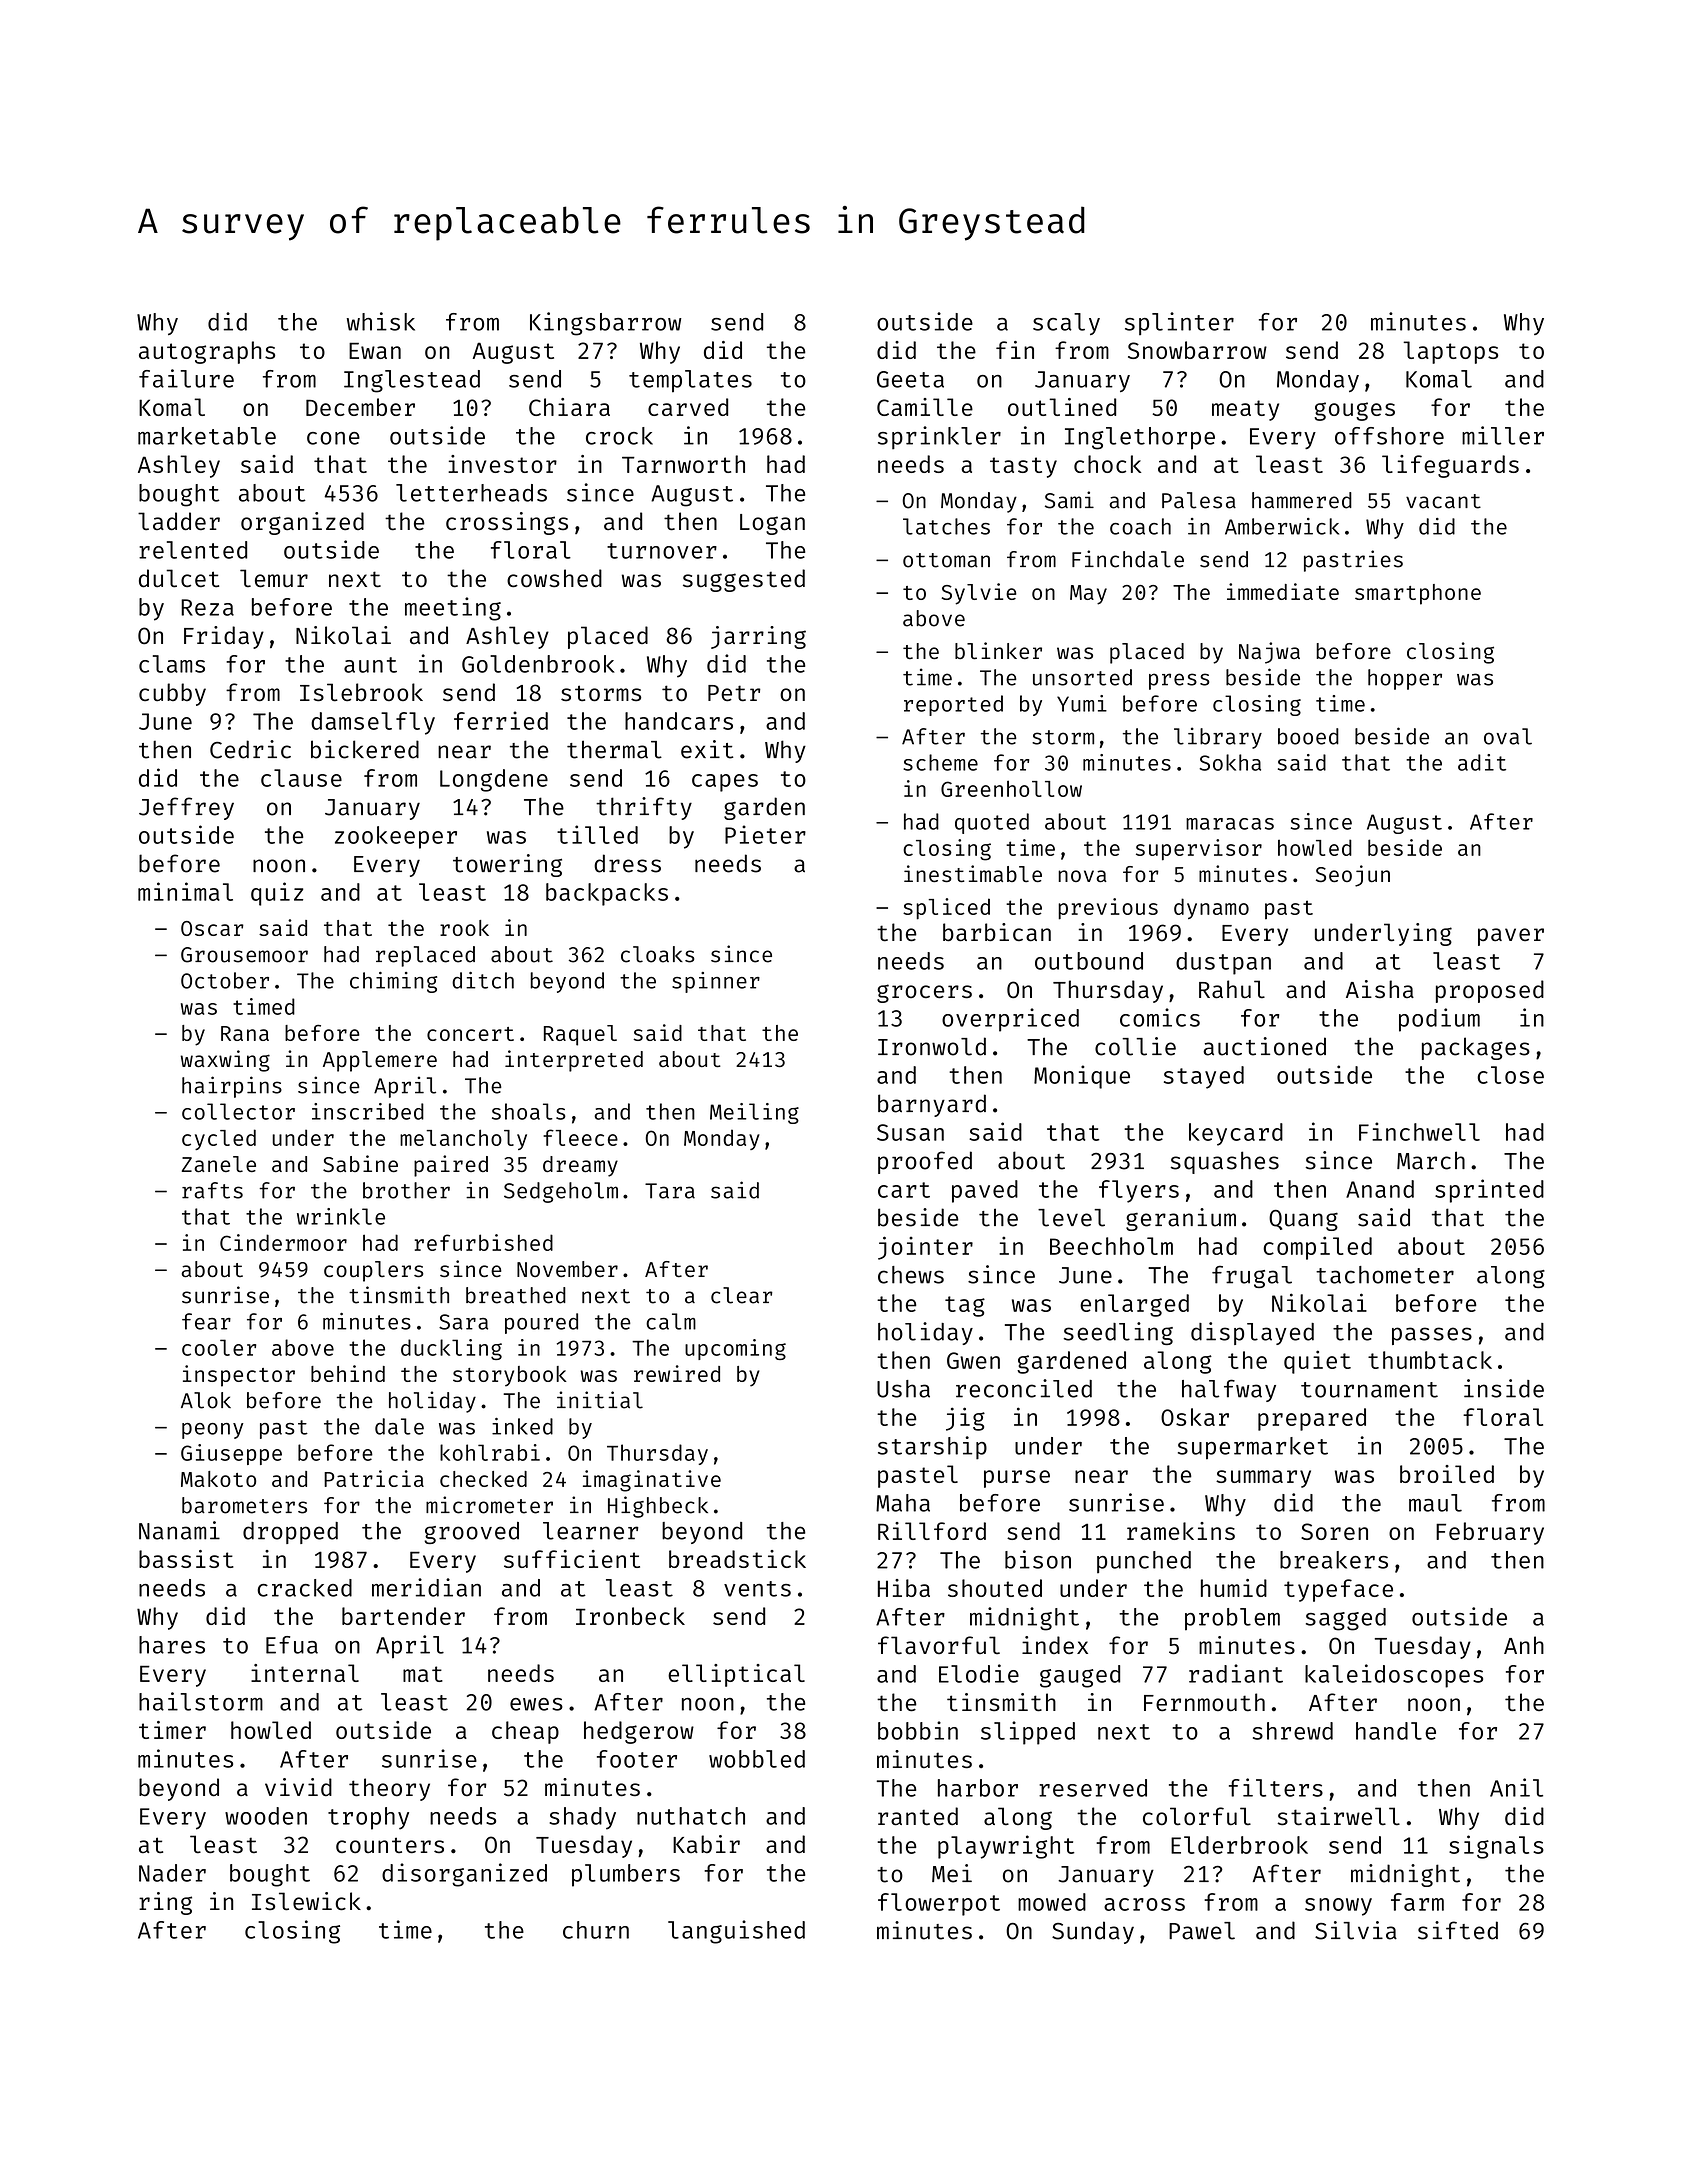  Describe the element at coordinates (1010, 1020) in the screenshot. I see `overpriced` at that location.
